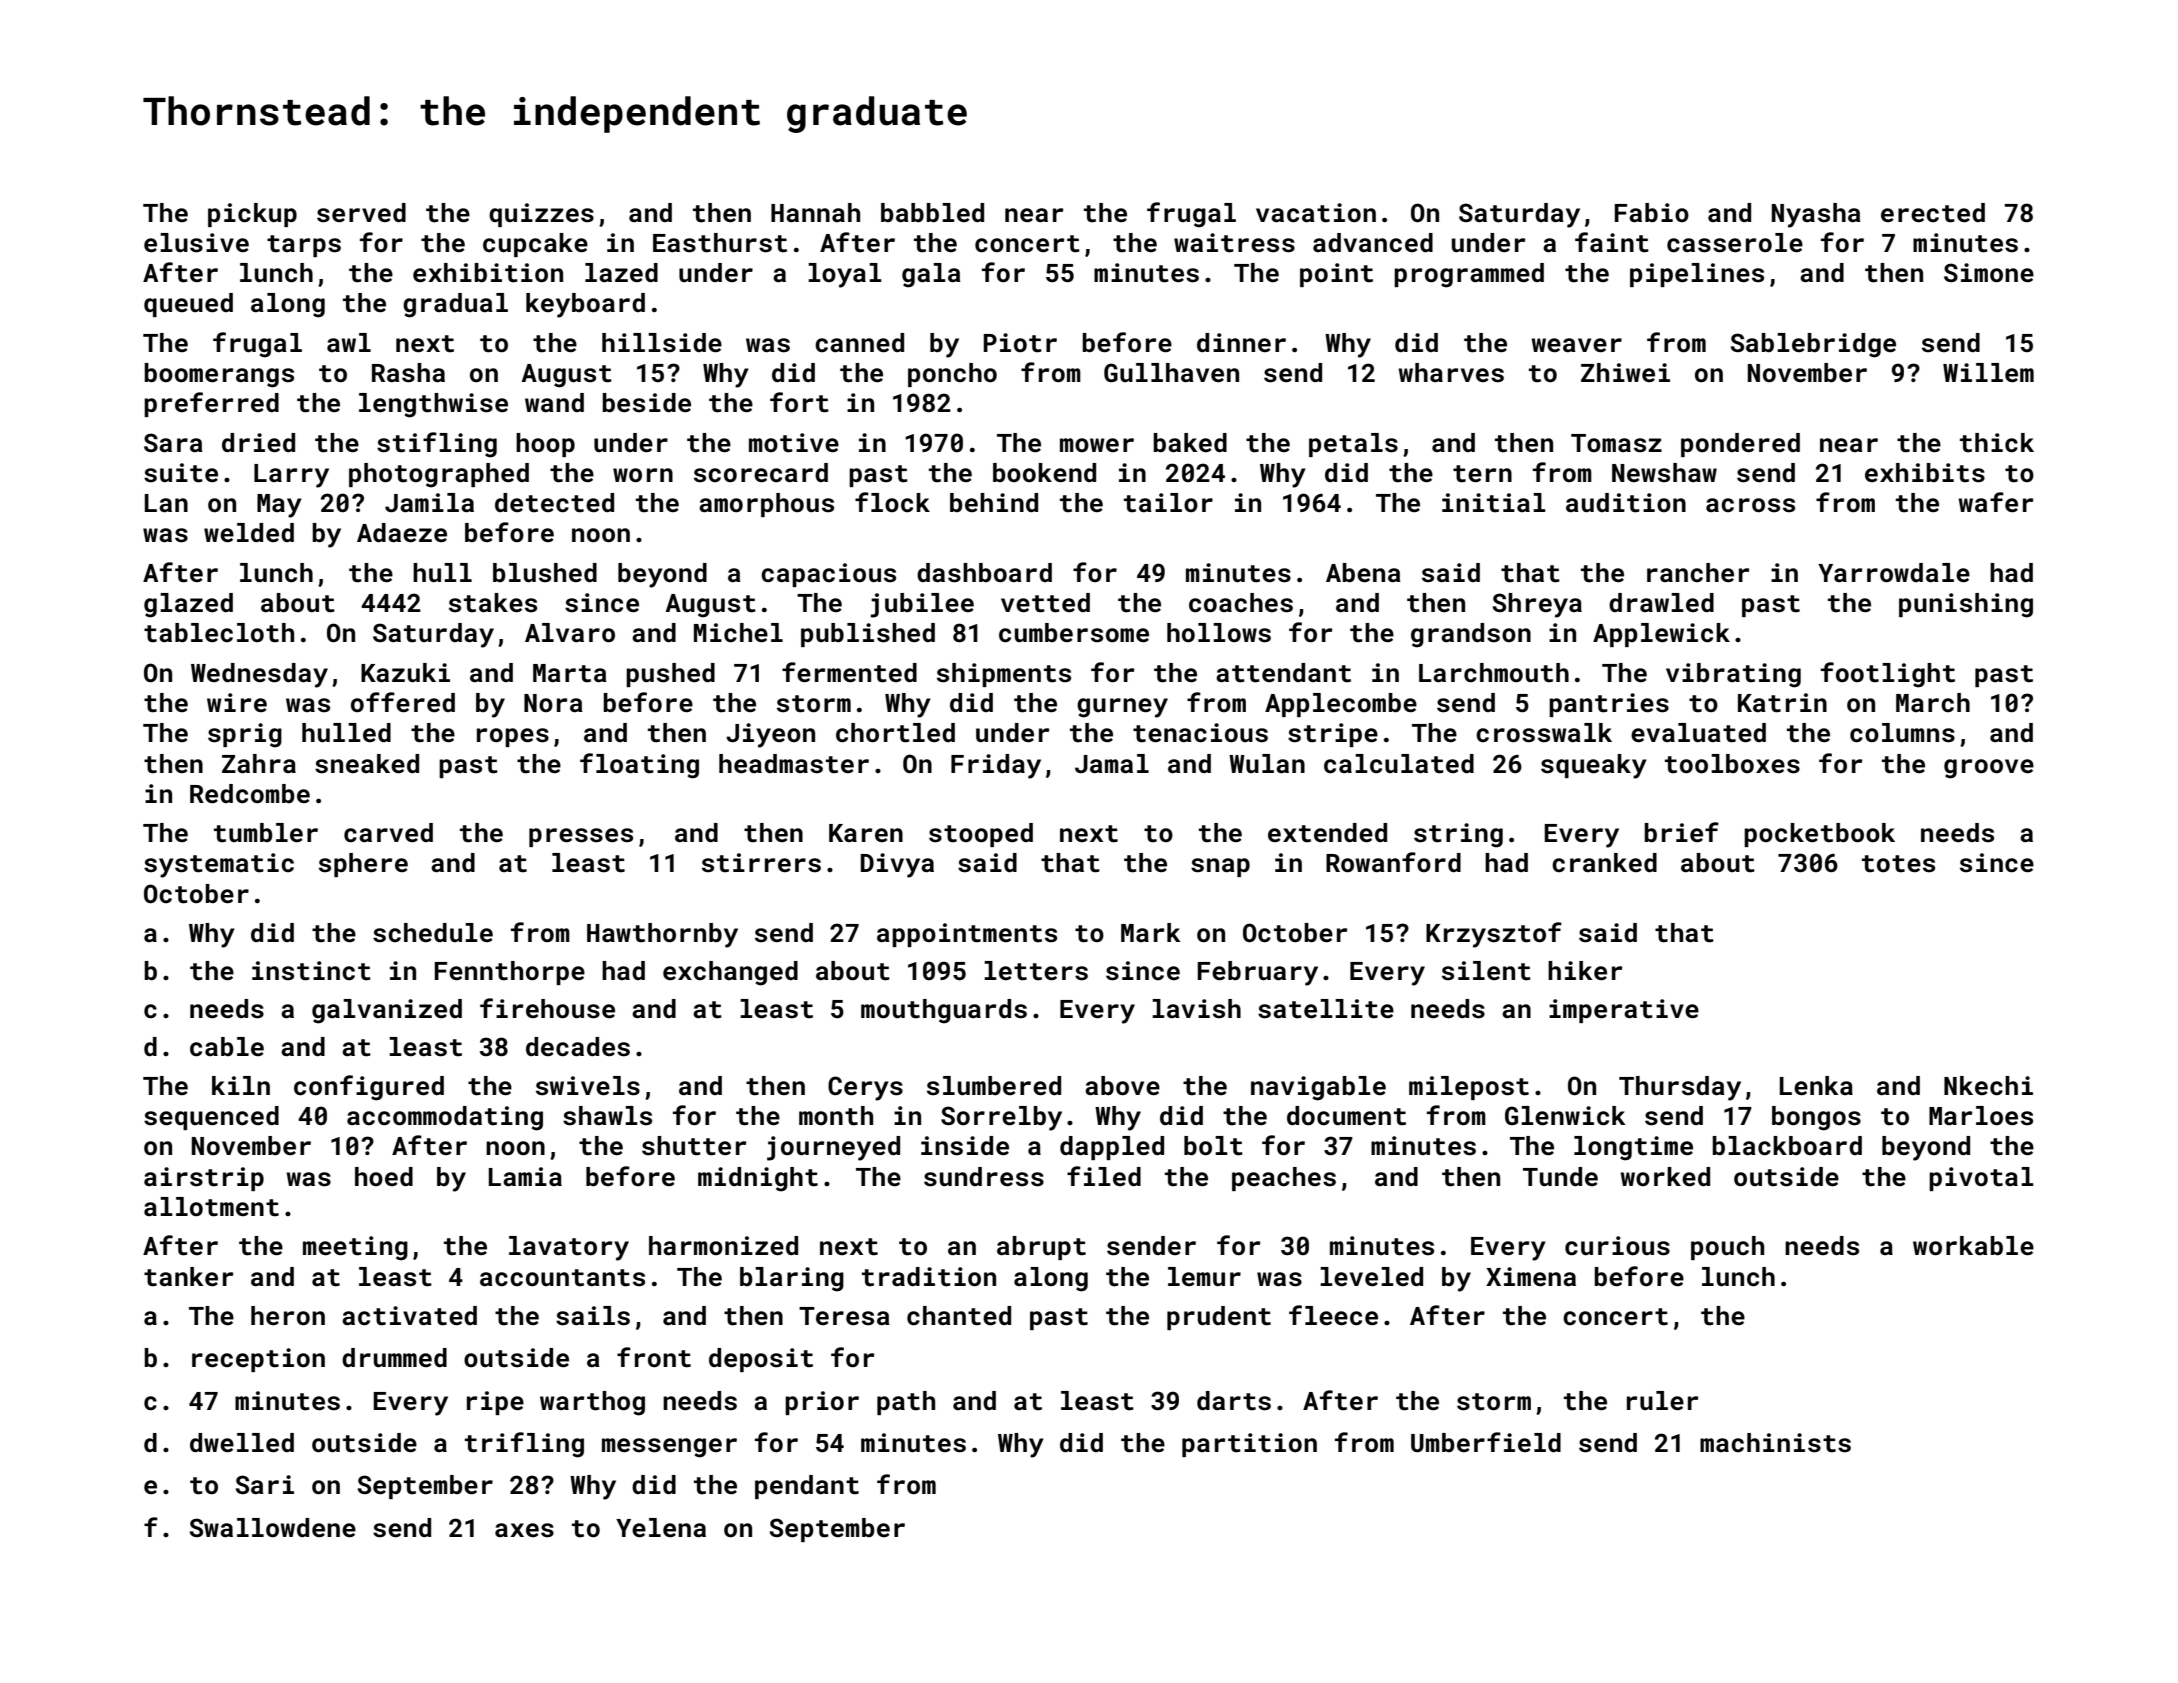 This image has width=2178, height=1683. I want to click on galvanized, so click(387, 1011).
